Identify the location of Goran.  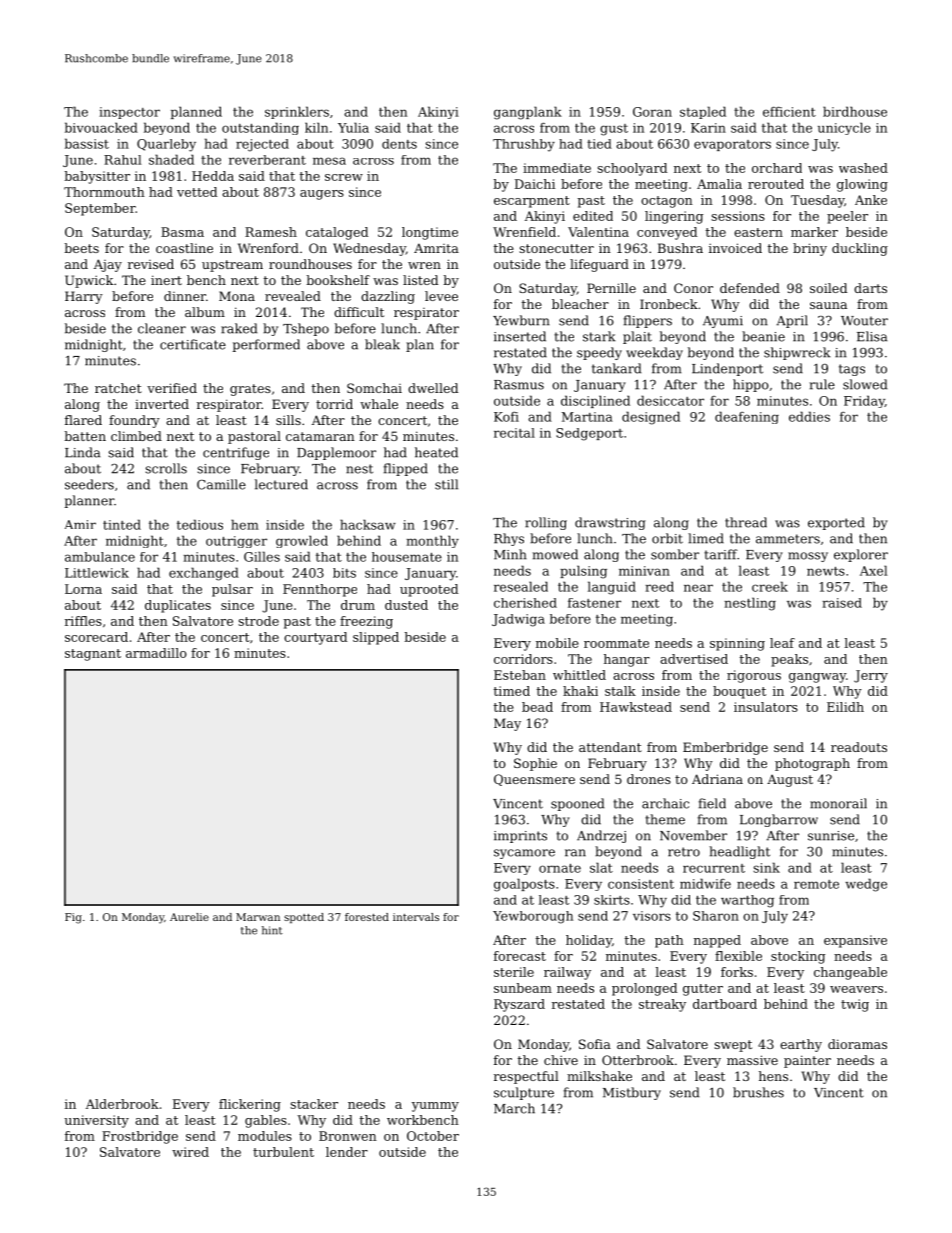
(652, 112).
